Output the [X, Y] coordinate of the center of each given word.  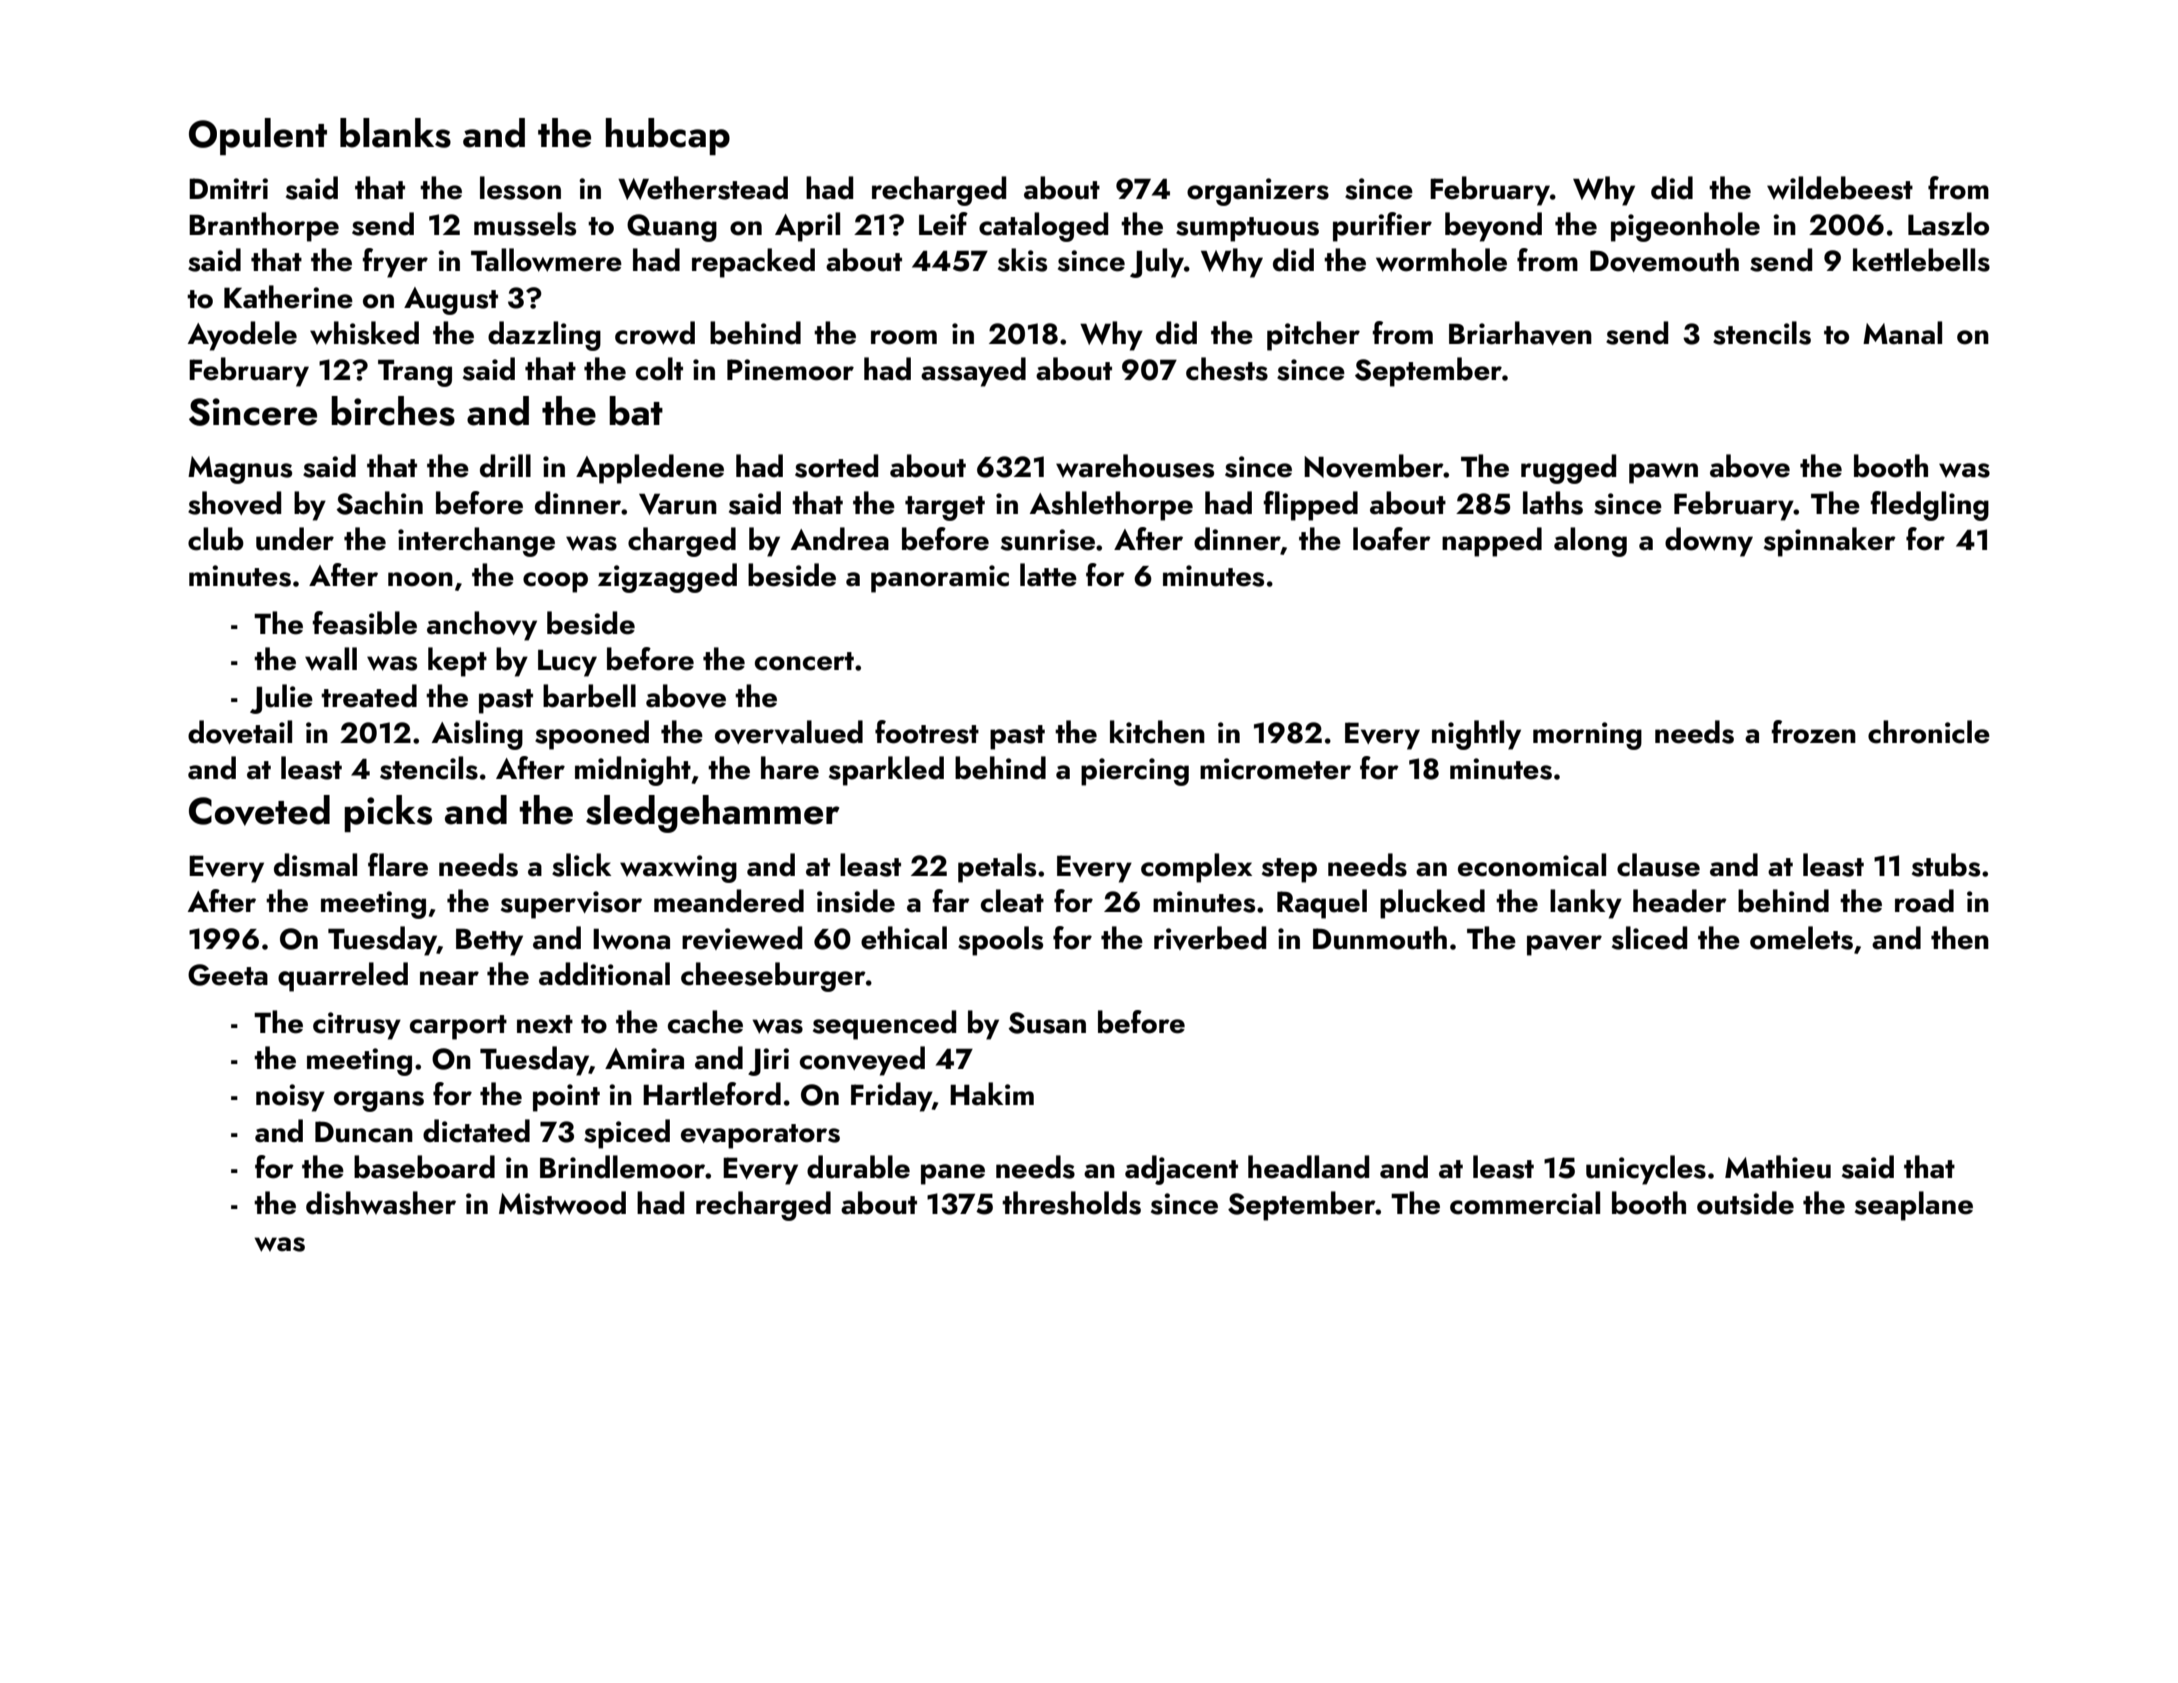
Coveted [259, 810]
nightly [1476, 735]
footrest [927, 732]
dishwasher [381, 1203]
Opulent [258, 136]
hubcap [668, 136]
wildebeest [1840, 188]
